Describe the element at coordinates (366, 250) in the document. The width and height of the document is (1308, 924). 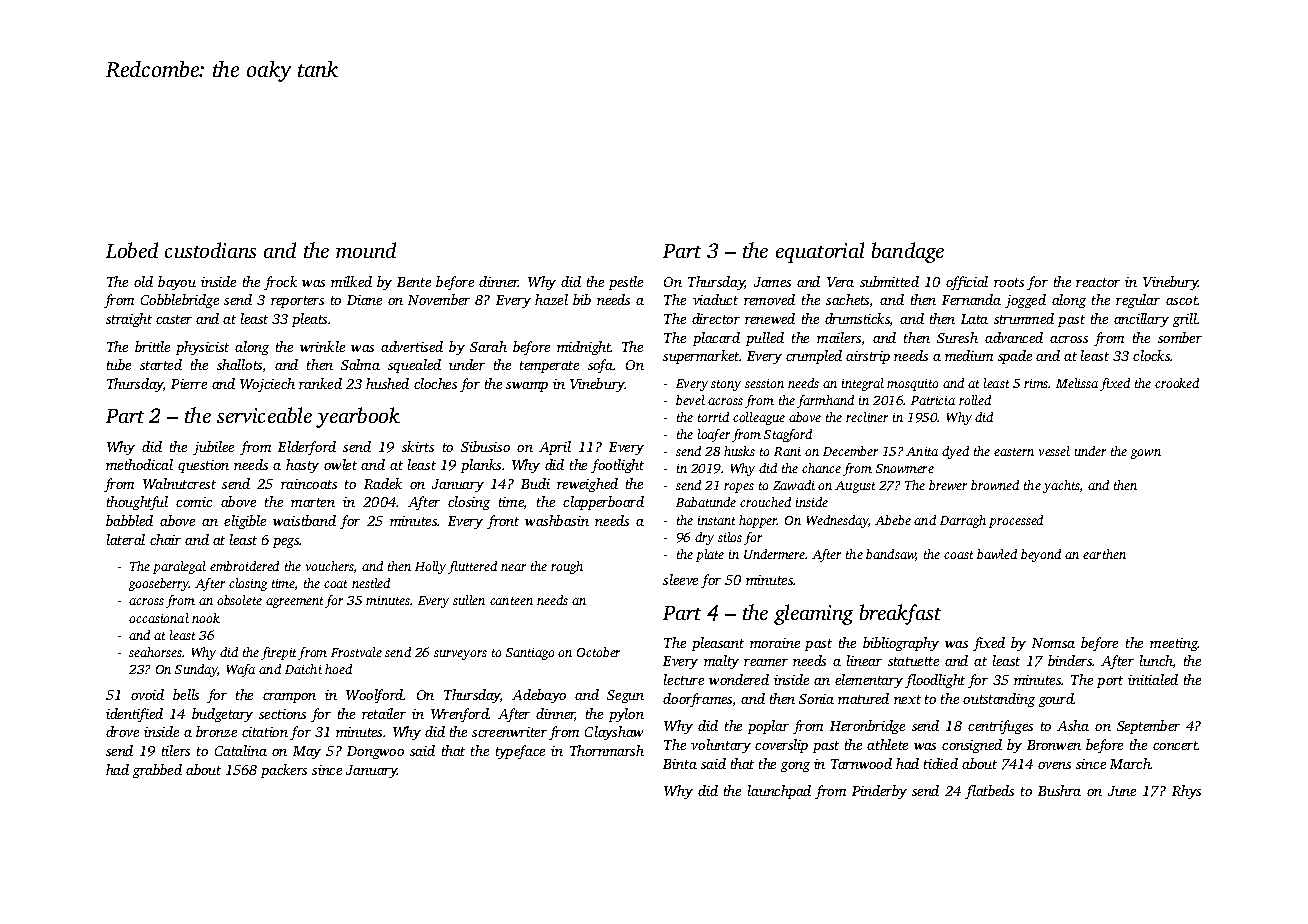
I see `mound` at that location.
